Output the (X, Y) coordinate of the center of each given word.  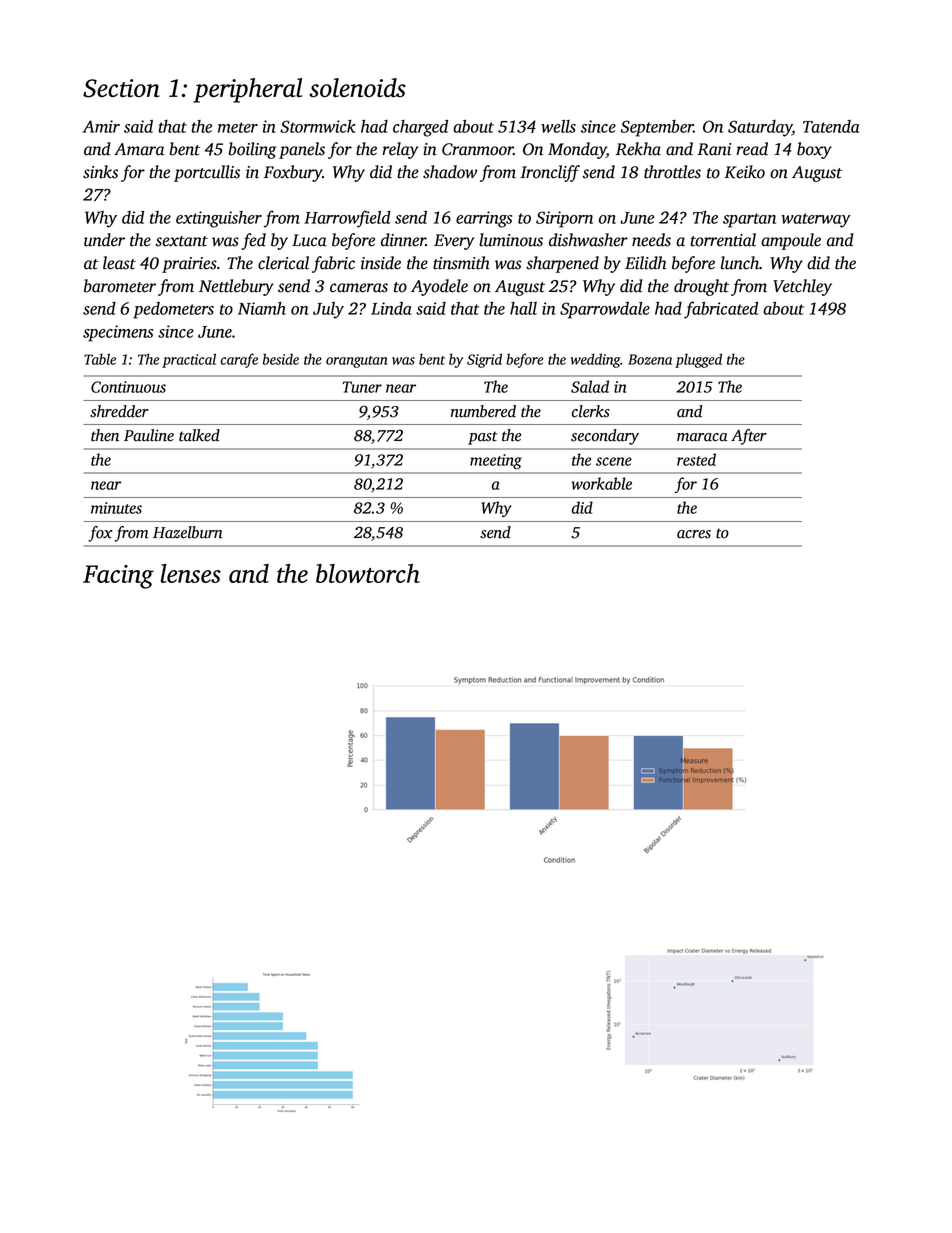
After (749, 437)
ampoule (791, 241)
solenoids (357, 88)
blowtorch (368, 573)
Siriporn (564, 219)
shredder (119, 411)
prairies (189, 265)
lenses (191, 573)
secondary (605, 437)
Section (121, 88)
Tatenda (831, 126)
